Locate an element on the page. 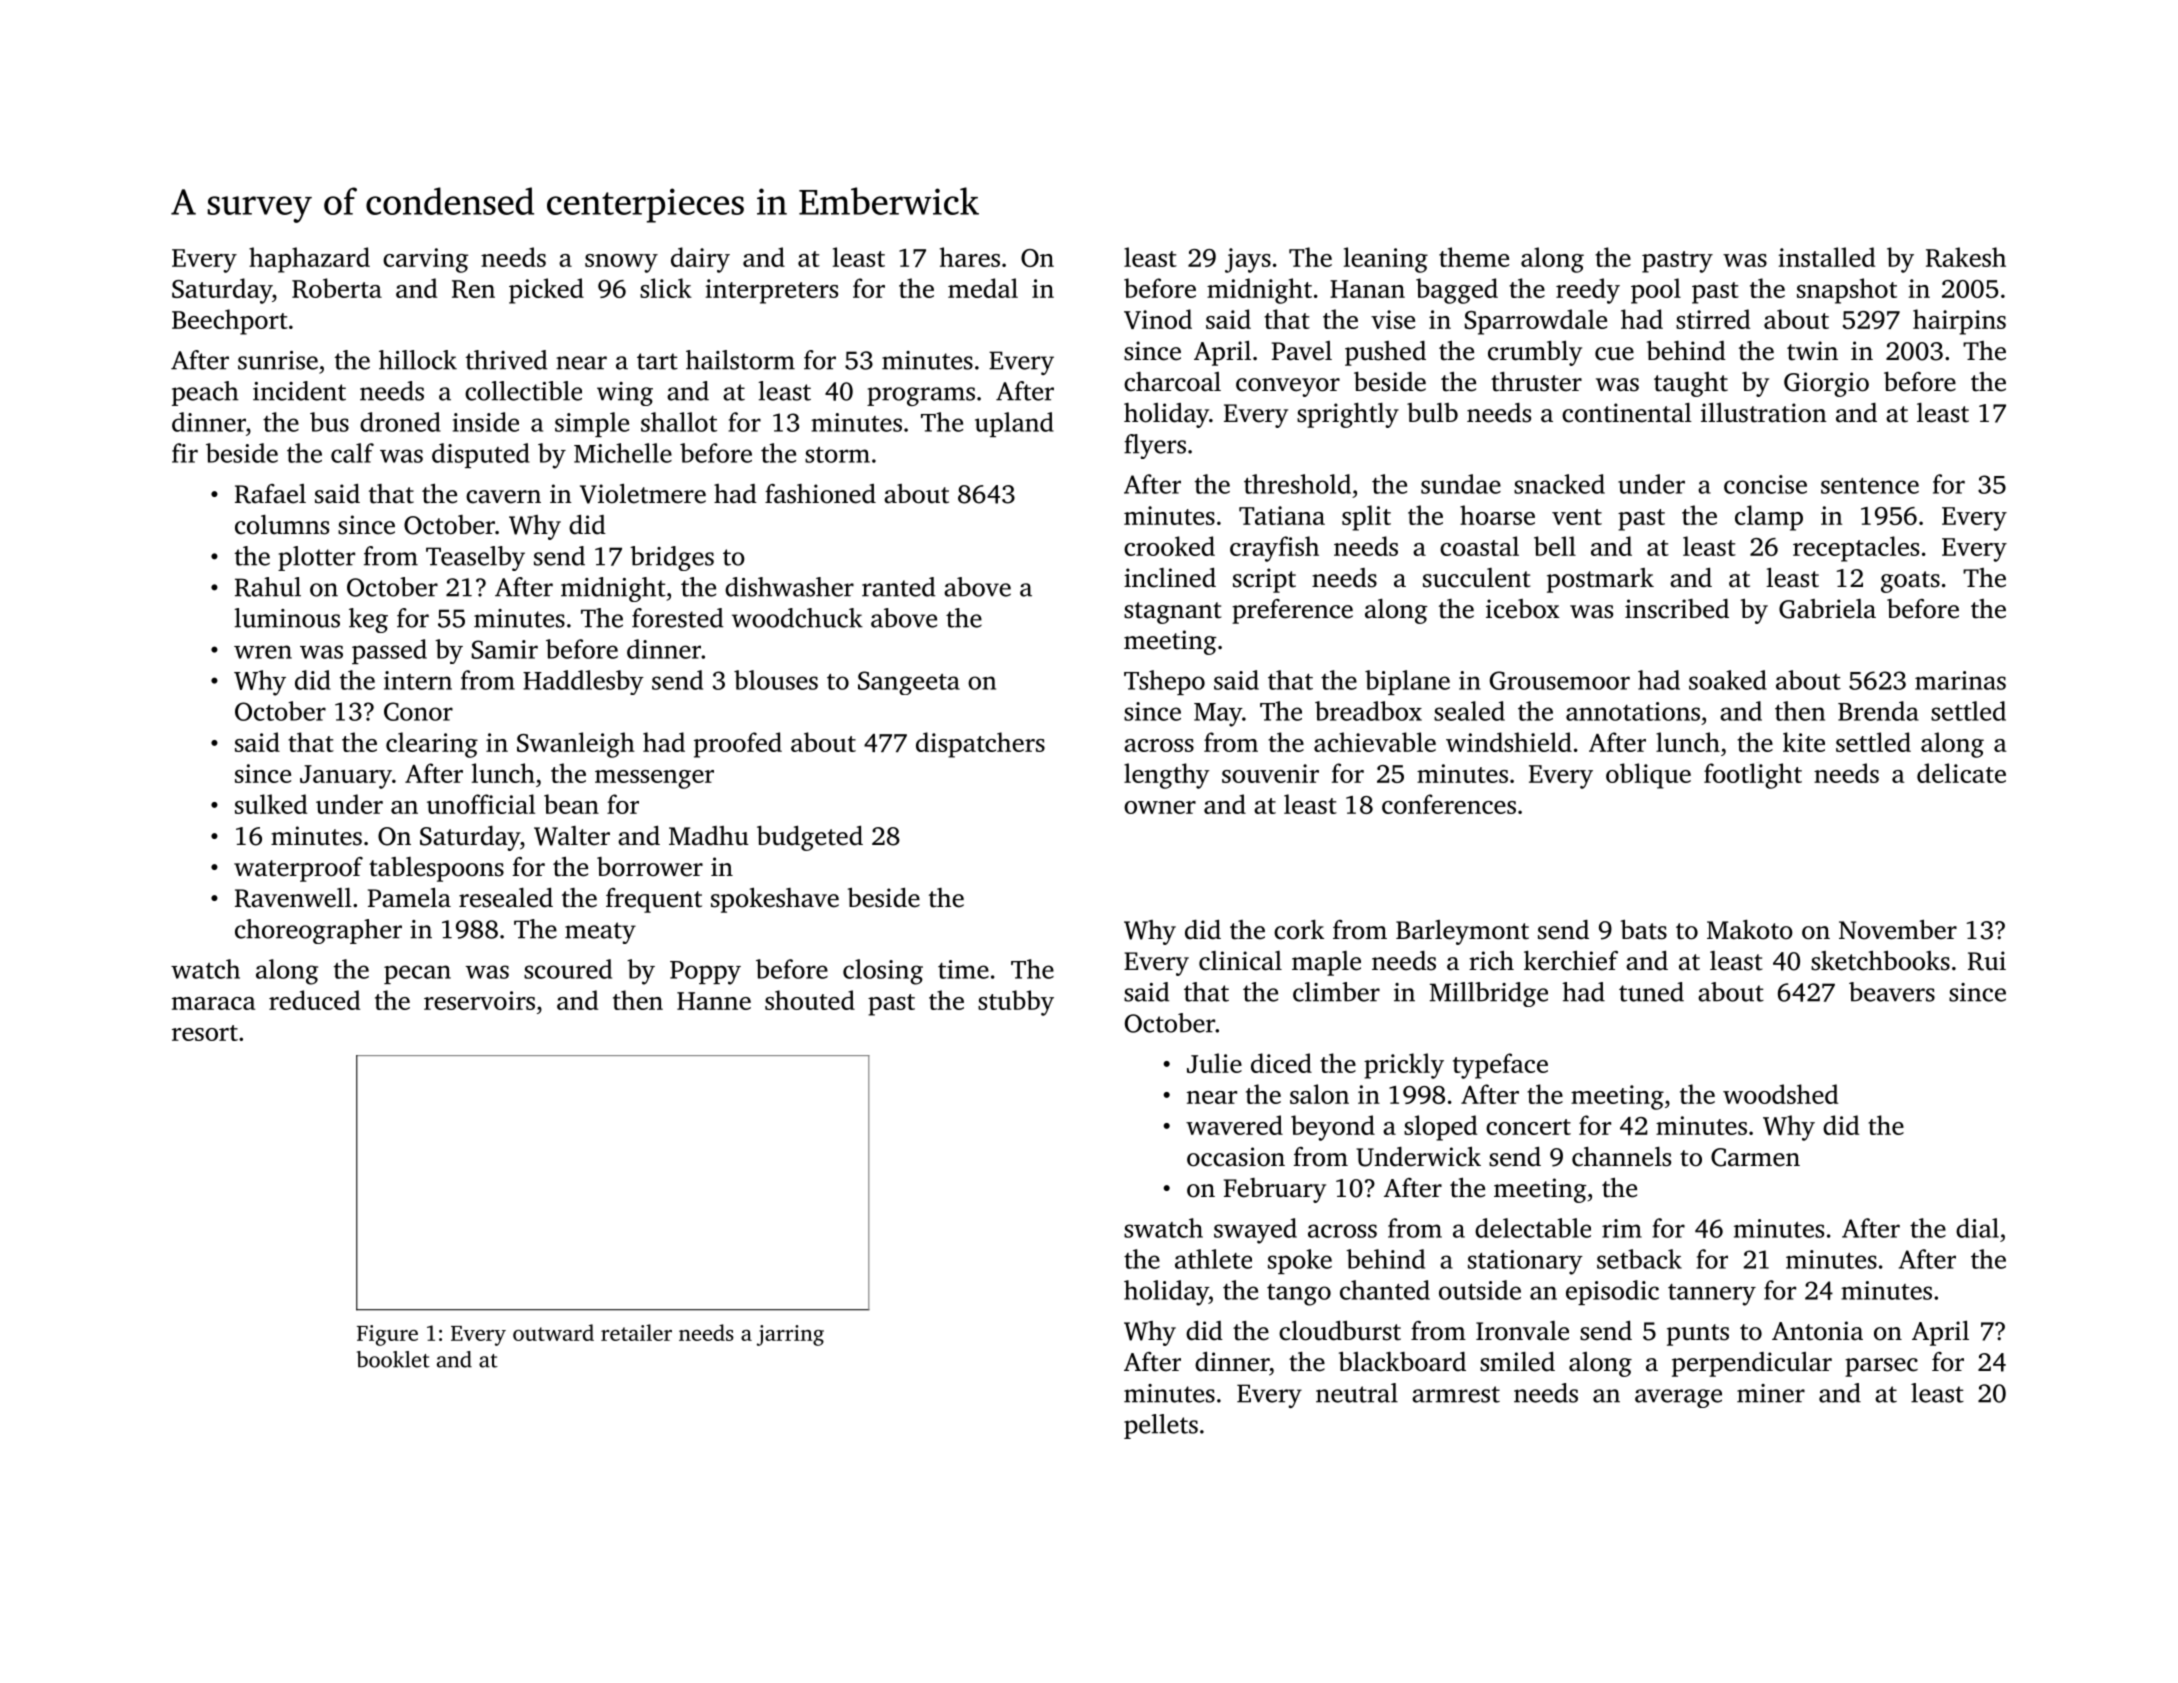 This document has width=2178, height=1683. pool is located at coordinates (1656, 291).
